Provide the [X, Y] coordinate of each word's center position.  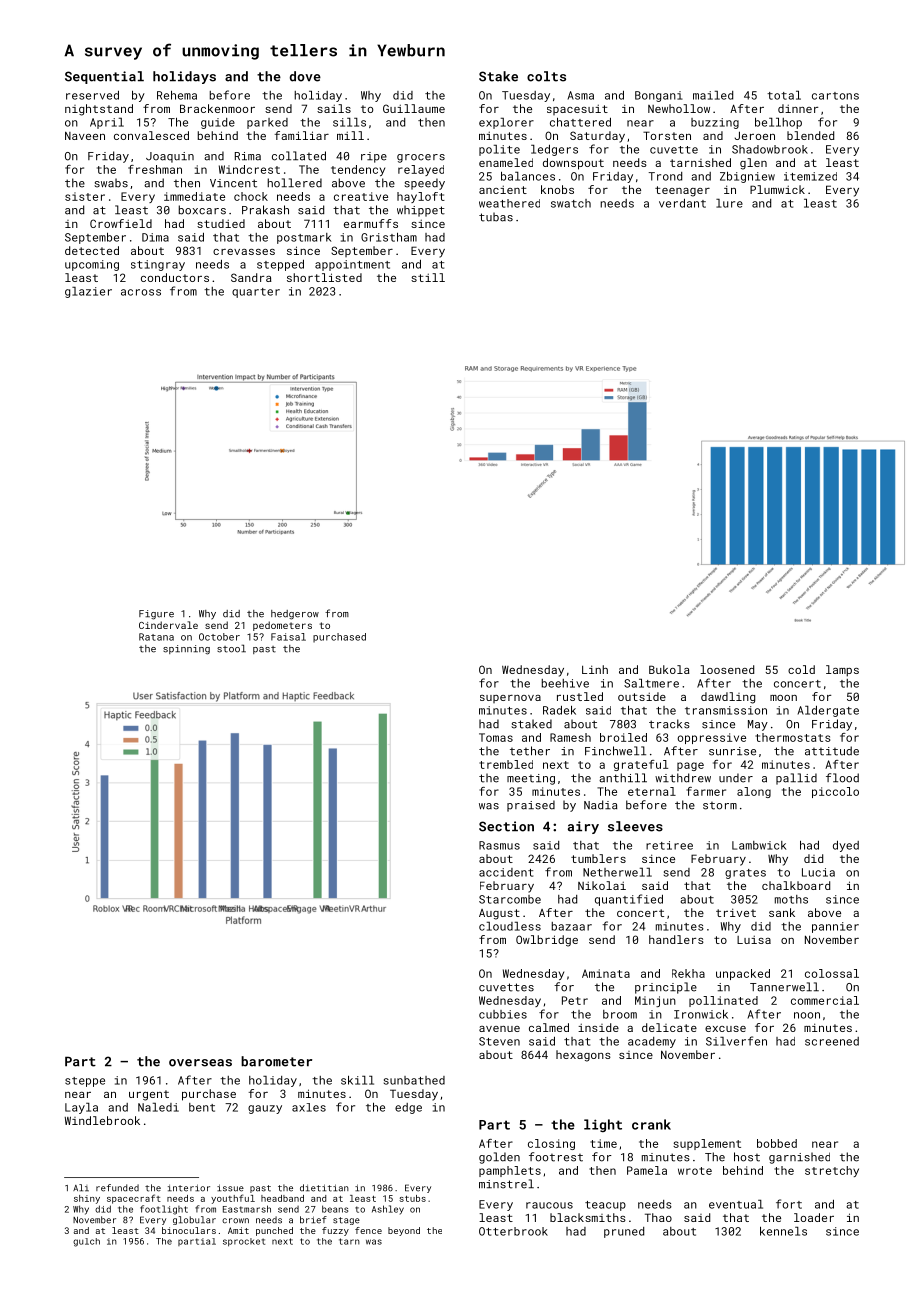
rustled [580, 696]
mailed [713, 95]
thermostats [792, 737]
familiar [301, 135]
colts [546, 76]
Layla [81, 1108]
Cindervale [168, 625]
